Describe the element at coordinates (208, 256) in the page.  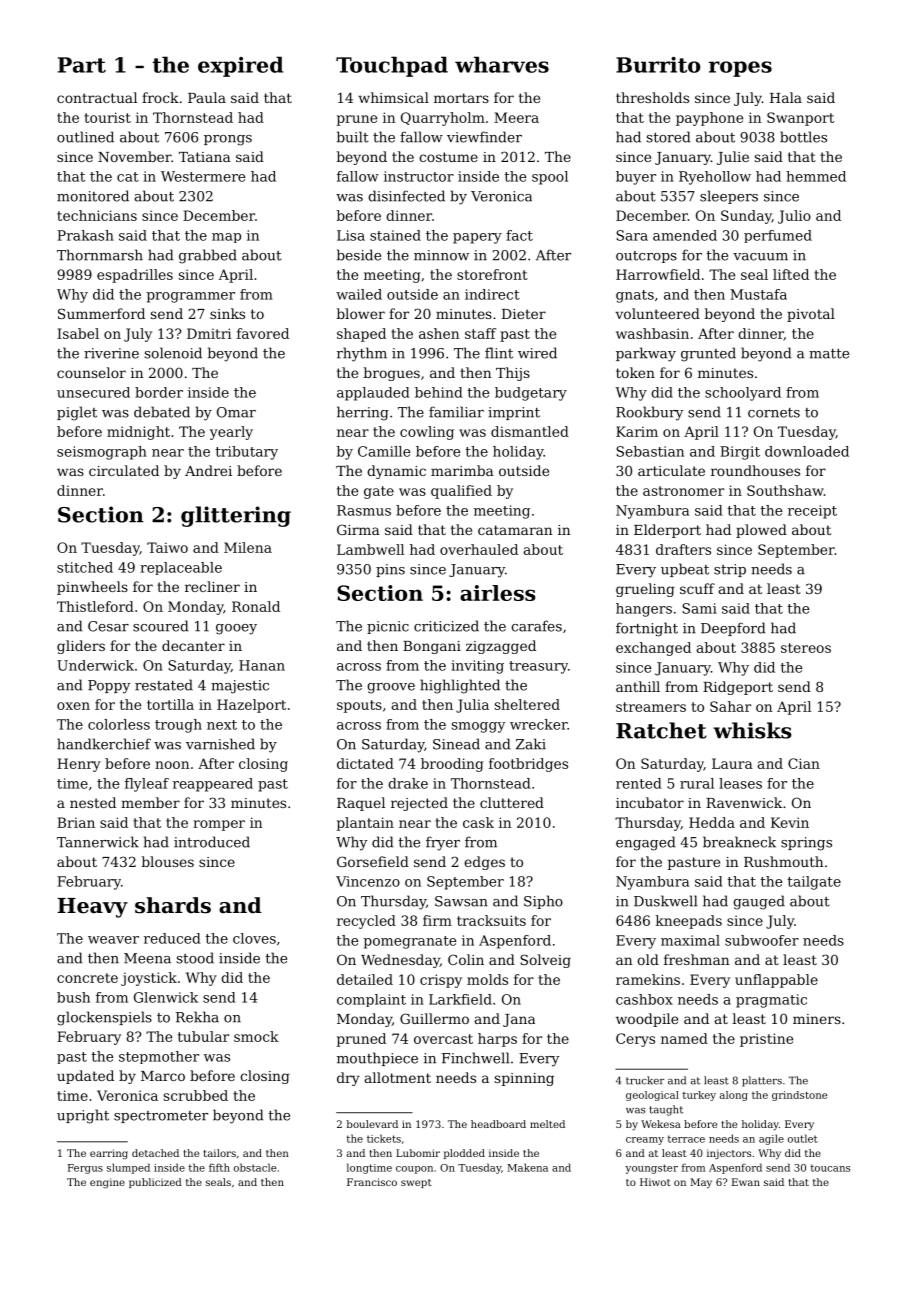
I see `grabbed` at that location.
